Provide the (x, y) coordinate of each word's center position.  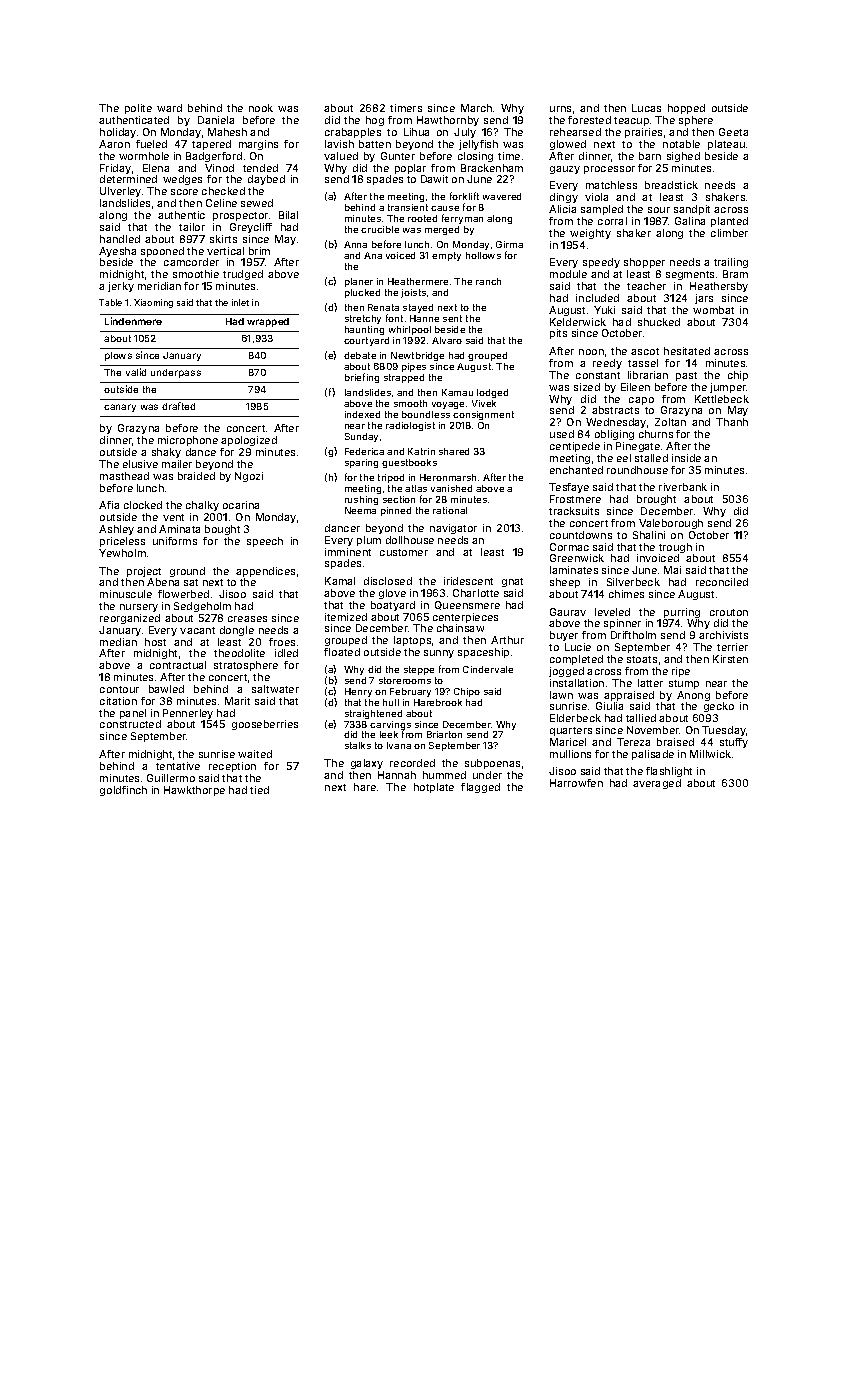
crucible (380, 229)
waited (255, 754)
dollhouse (410, 540)
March (476, 108)
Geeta (733, 132)
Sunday (361, 437)
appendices (265, 572)
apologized (249, 441)
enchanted (576, 470)
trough (675, 548)
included (597, 298)
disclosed (388, 581)
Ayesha (117, 252)
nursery (139, 608)
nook (261, 108)
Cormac (569, 547)
